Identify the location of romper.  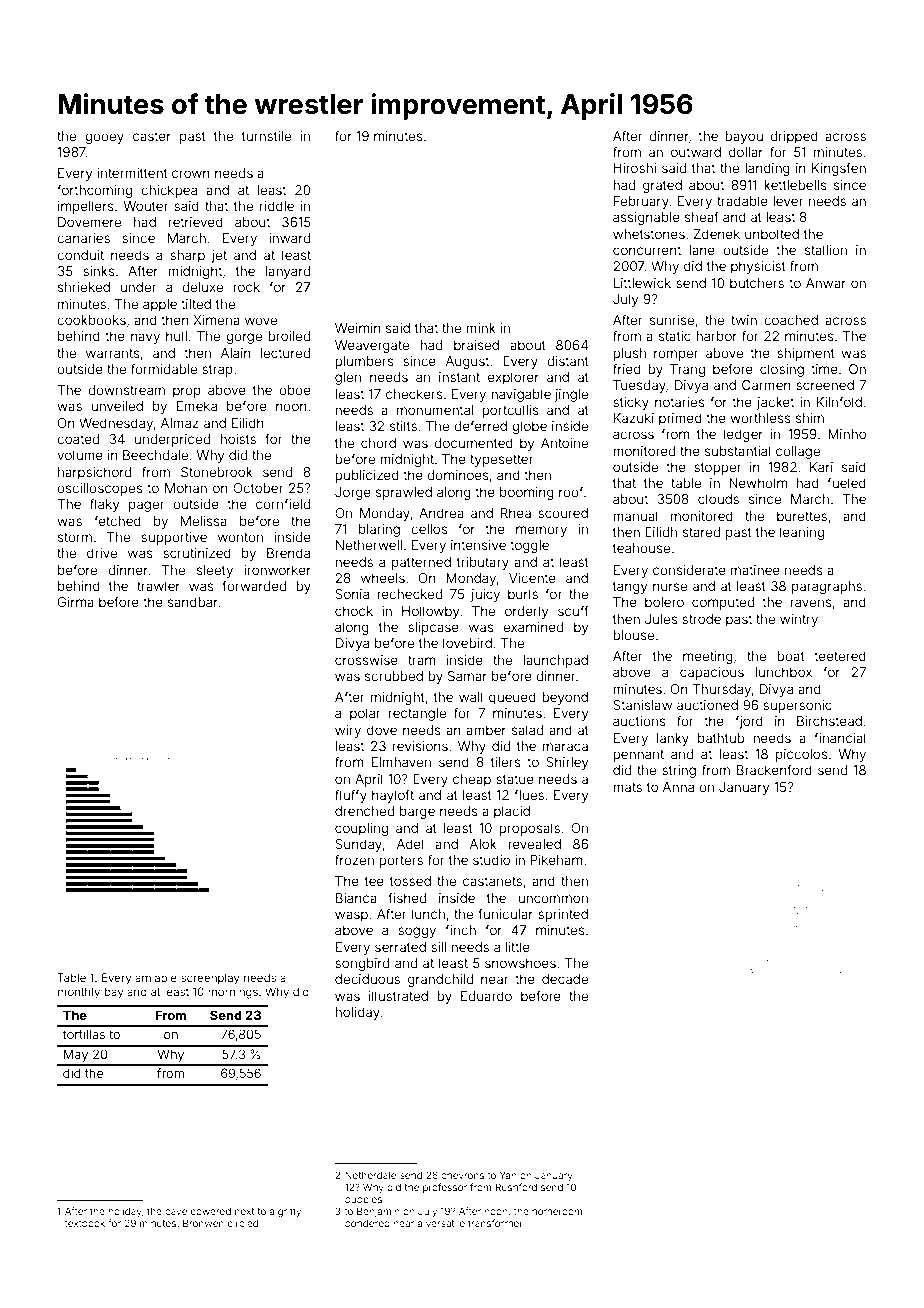
(676, 355).
